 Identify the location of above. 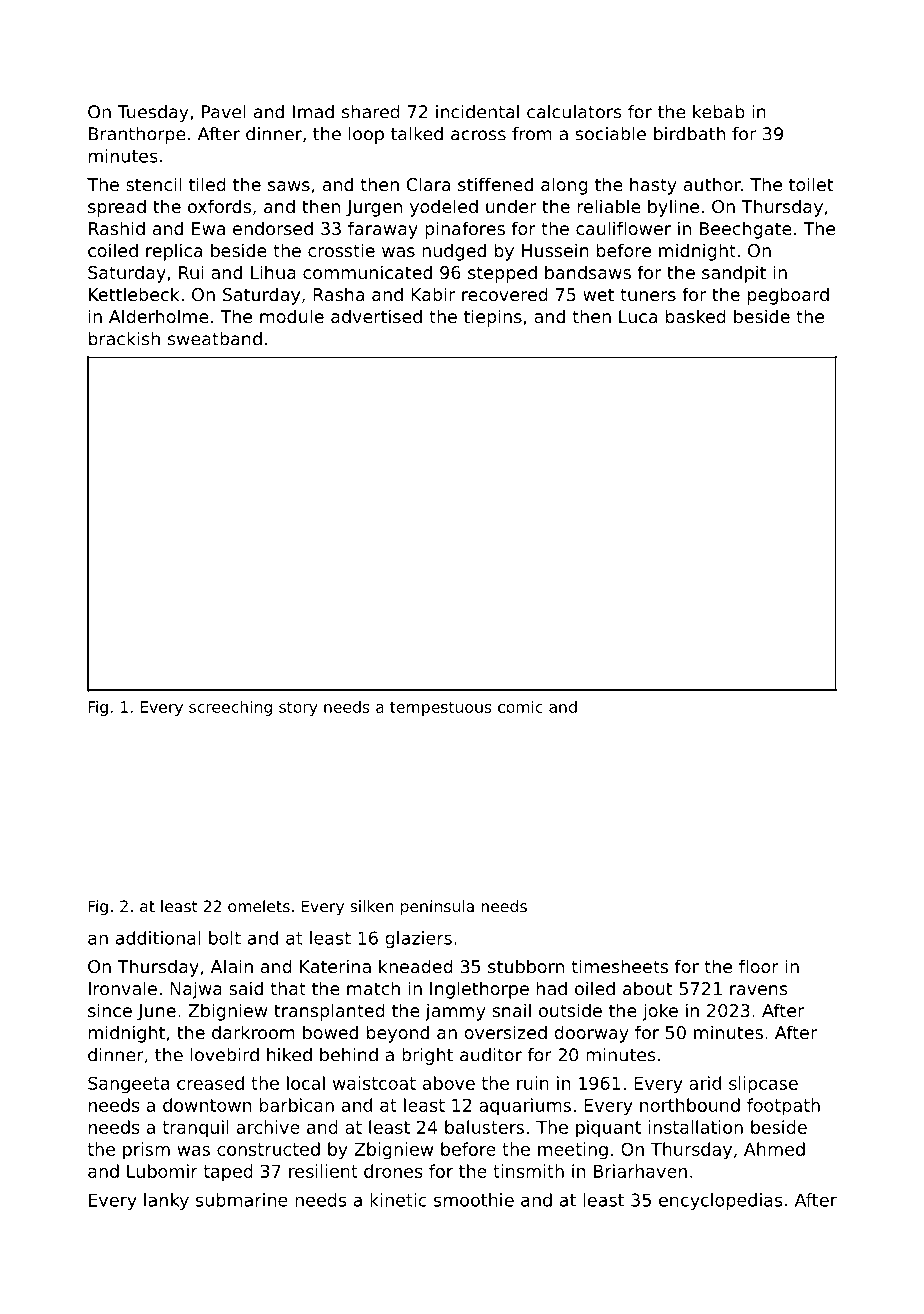
(449, 1083).
